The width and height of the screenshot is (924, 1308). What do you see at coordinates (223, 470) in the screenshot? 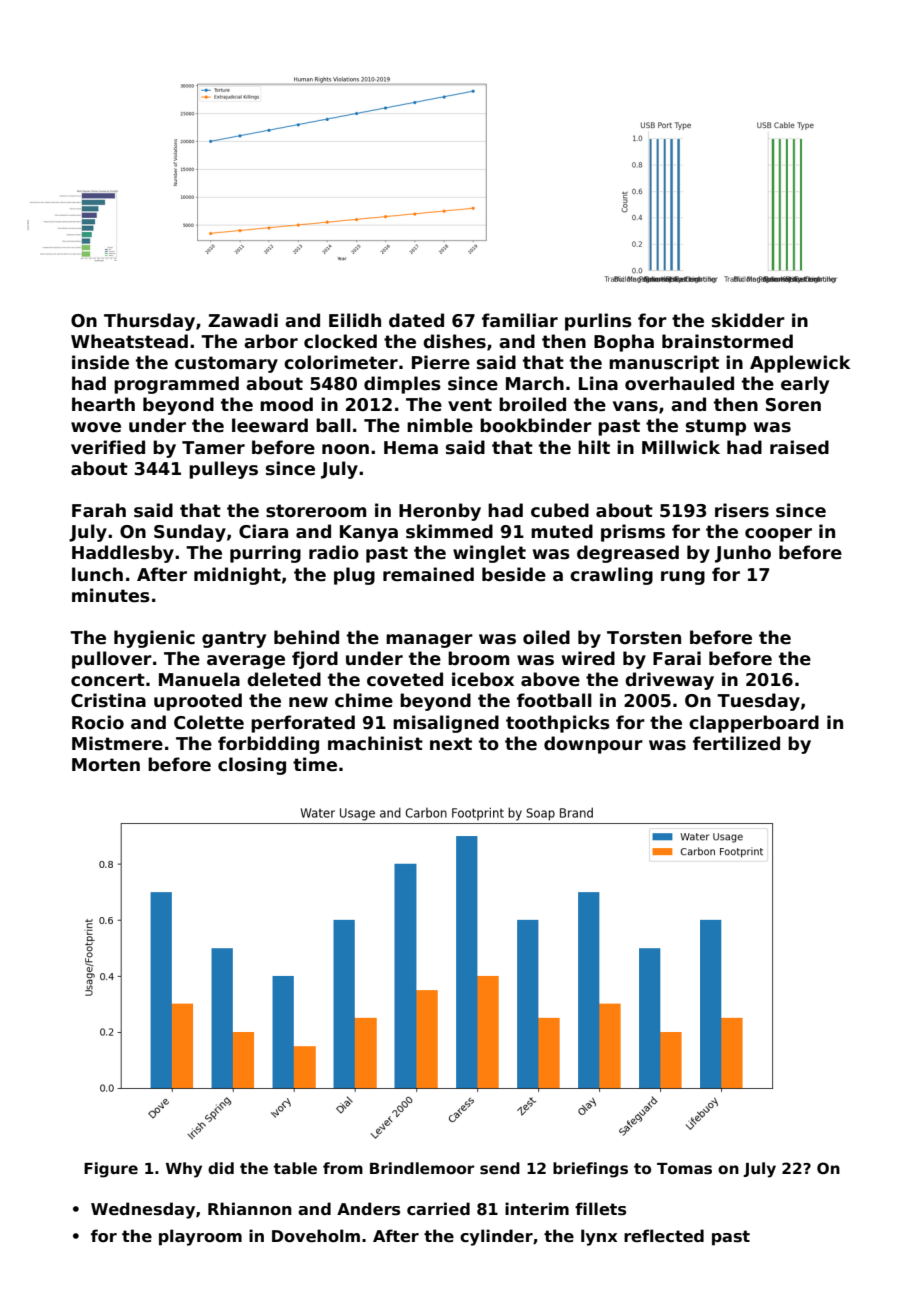
I see `pulleys` at bounding box center [223, 470].
